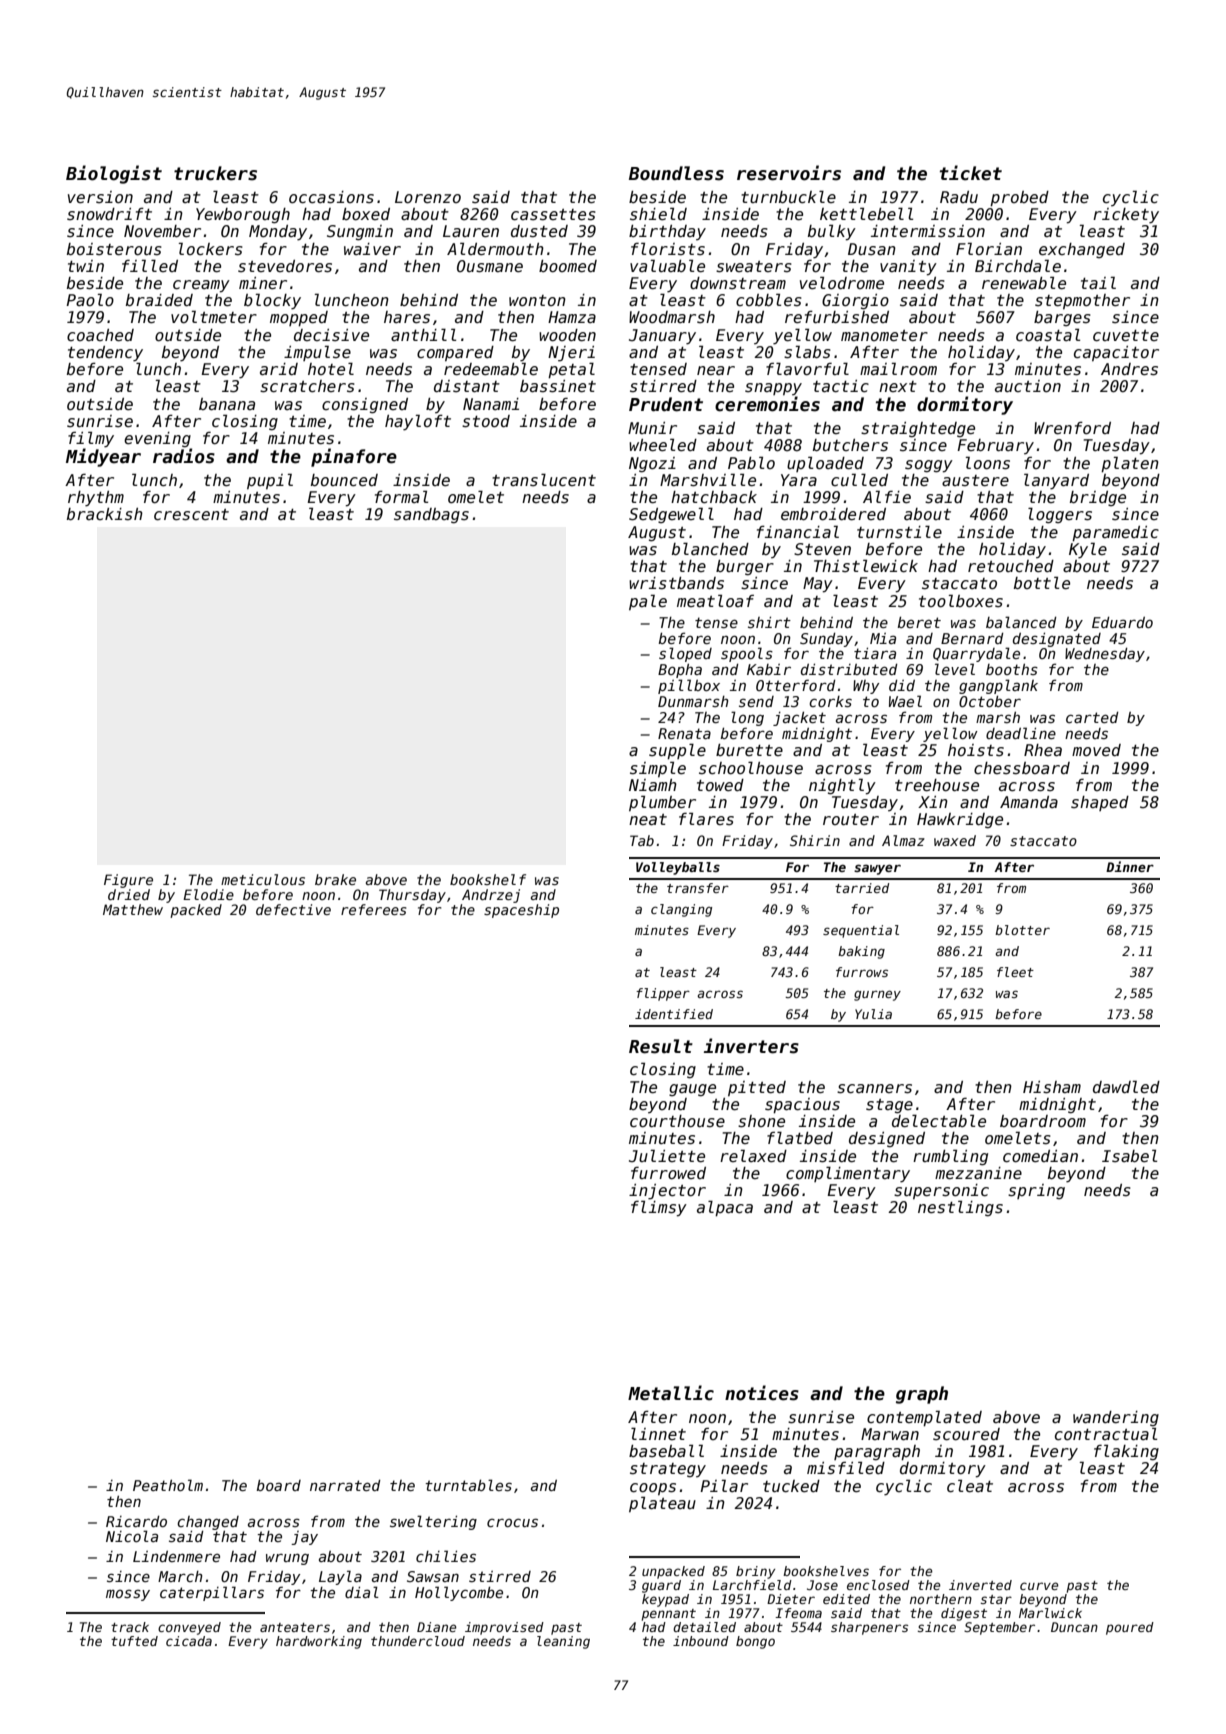 The image size is (1226, 1734). What do you see at coordinates (133, 909) in the image?
I see `Matthew` at bounding box center [133, 909].
